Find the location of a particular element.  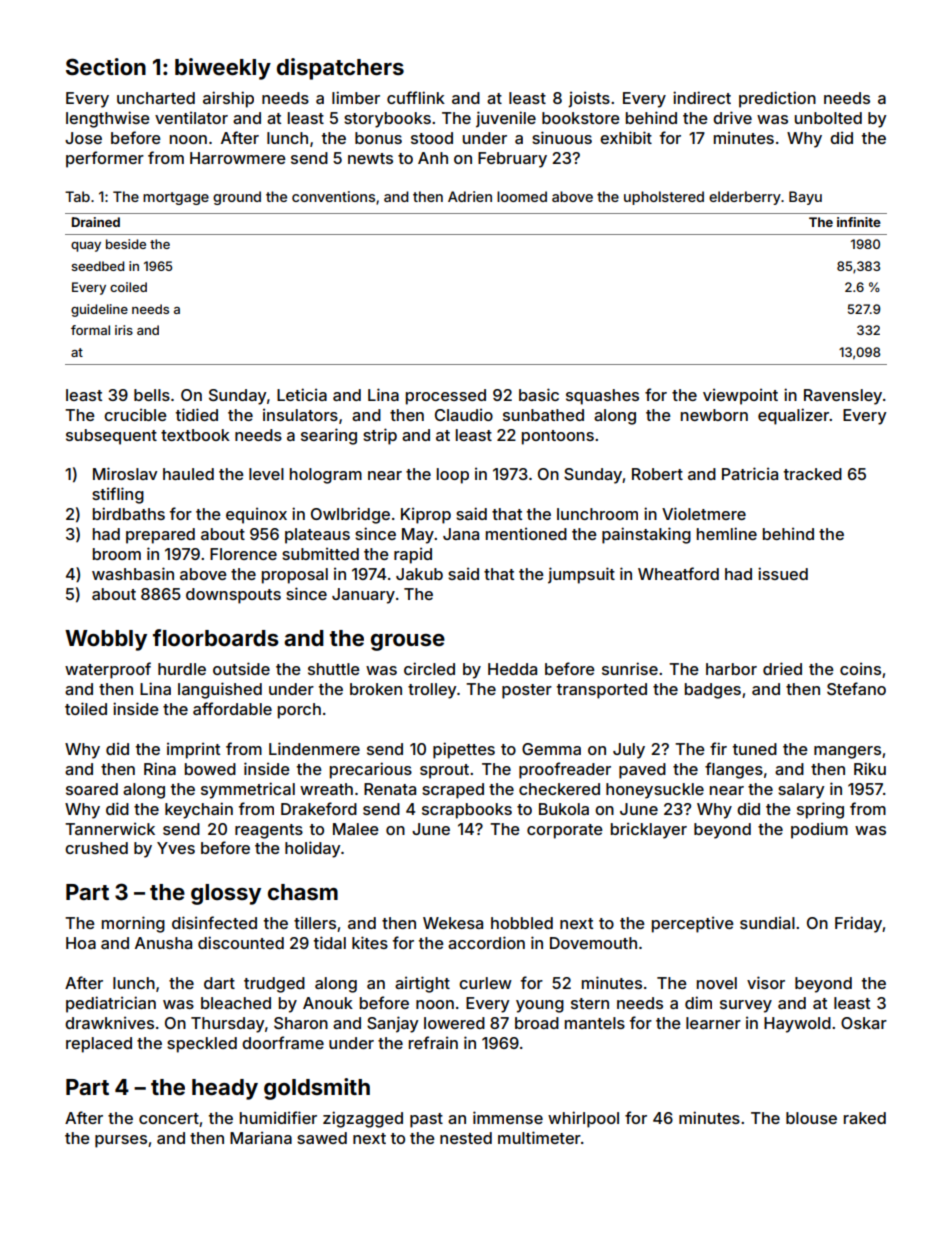

purses is located at coordinates (121, 1141).
